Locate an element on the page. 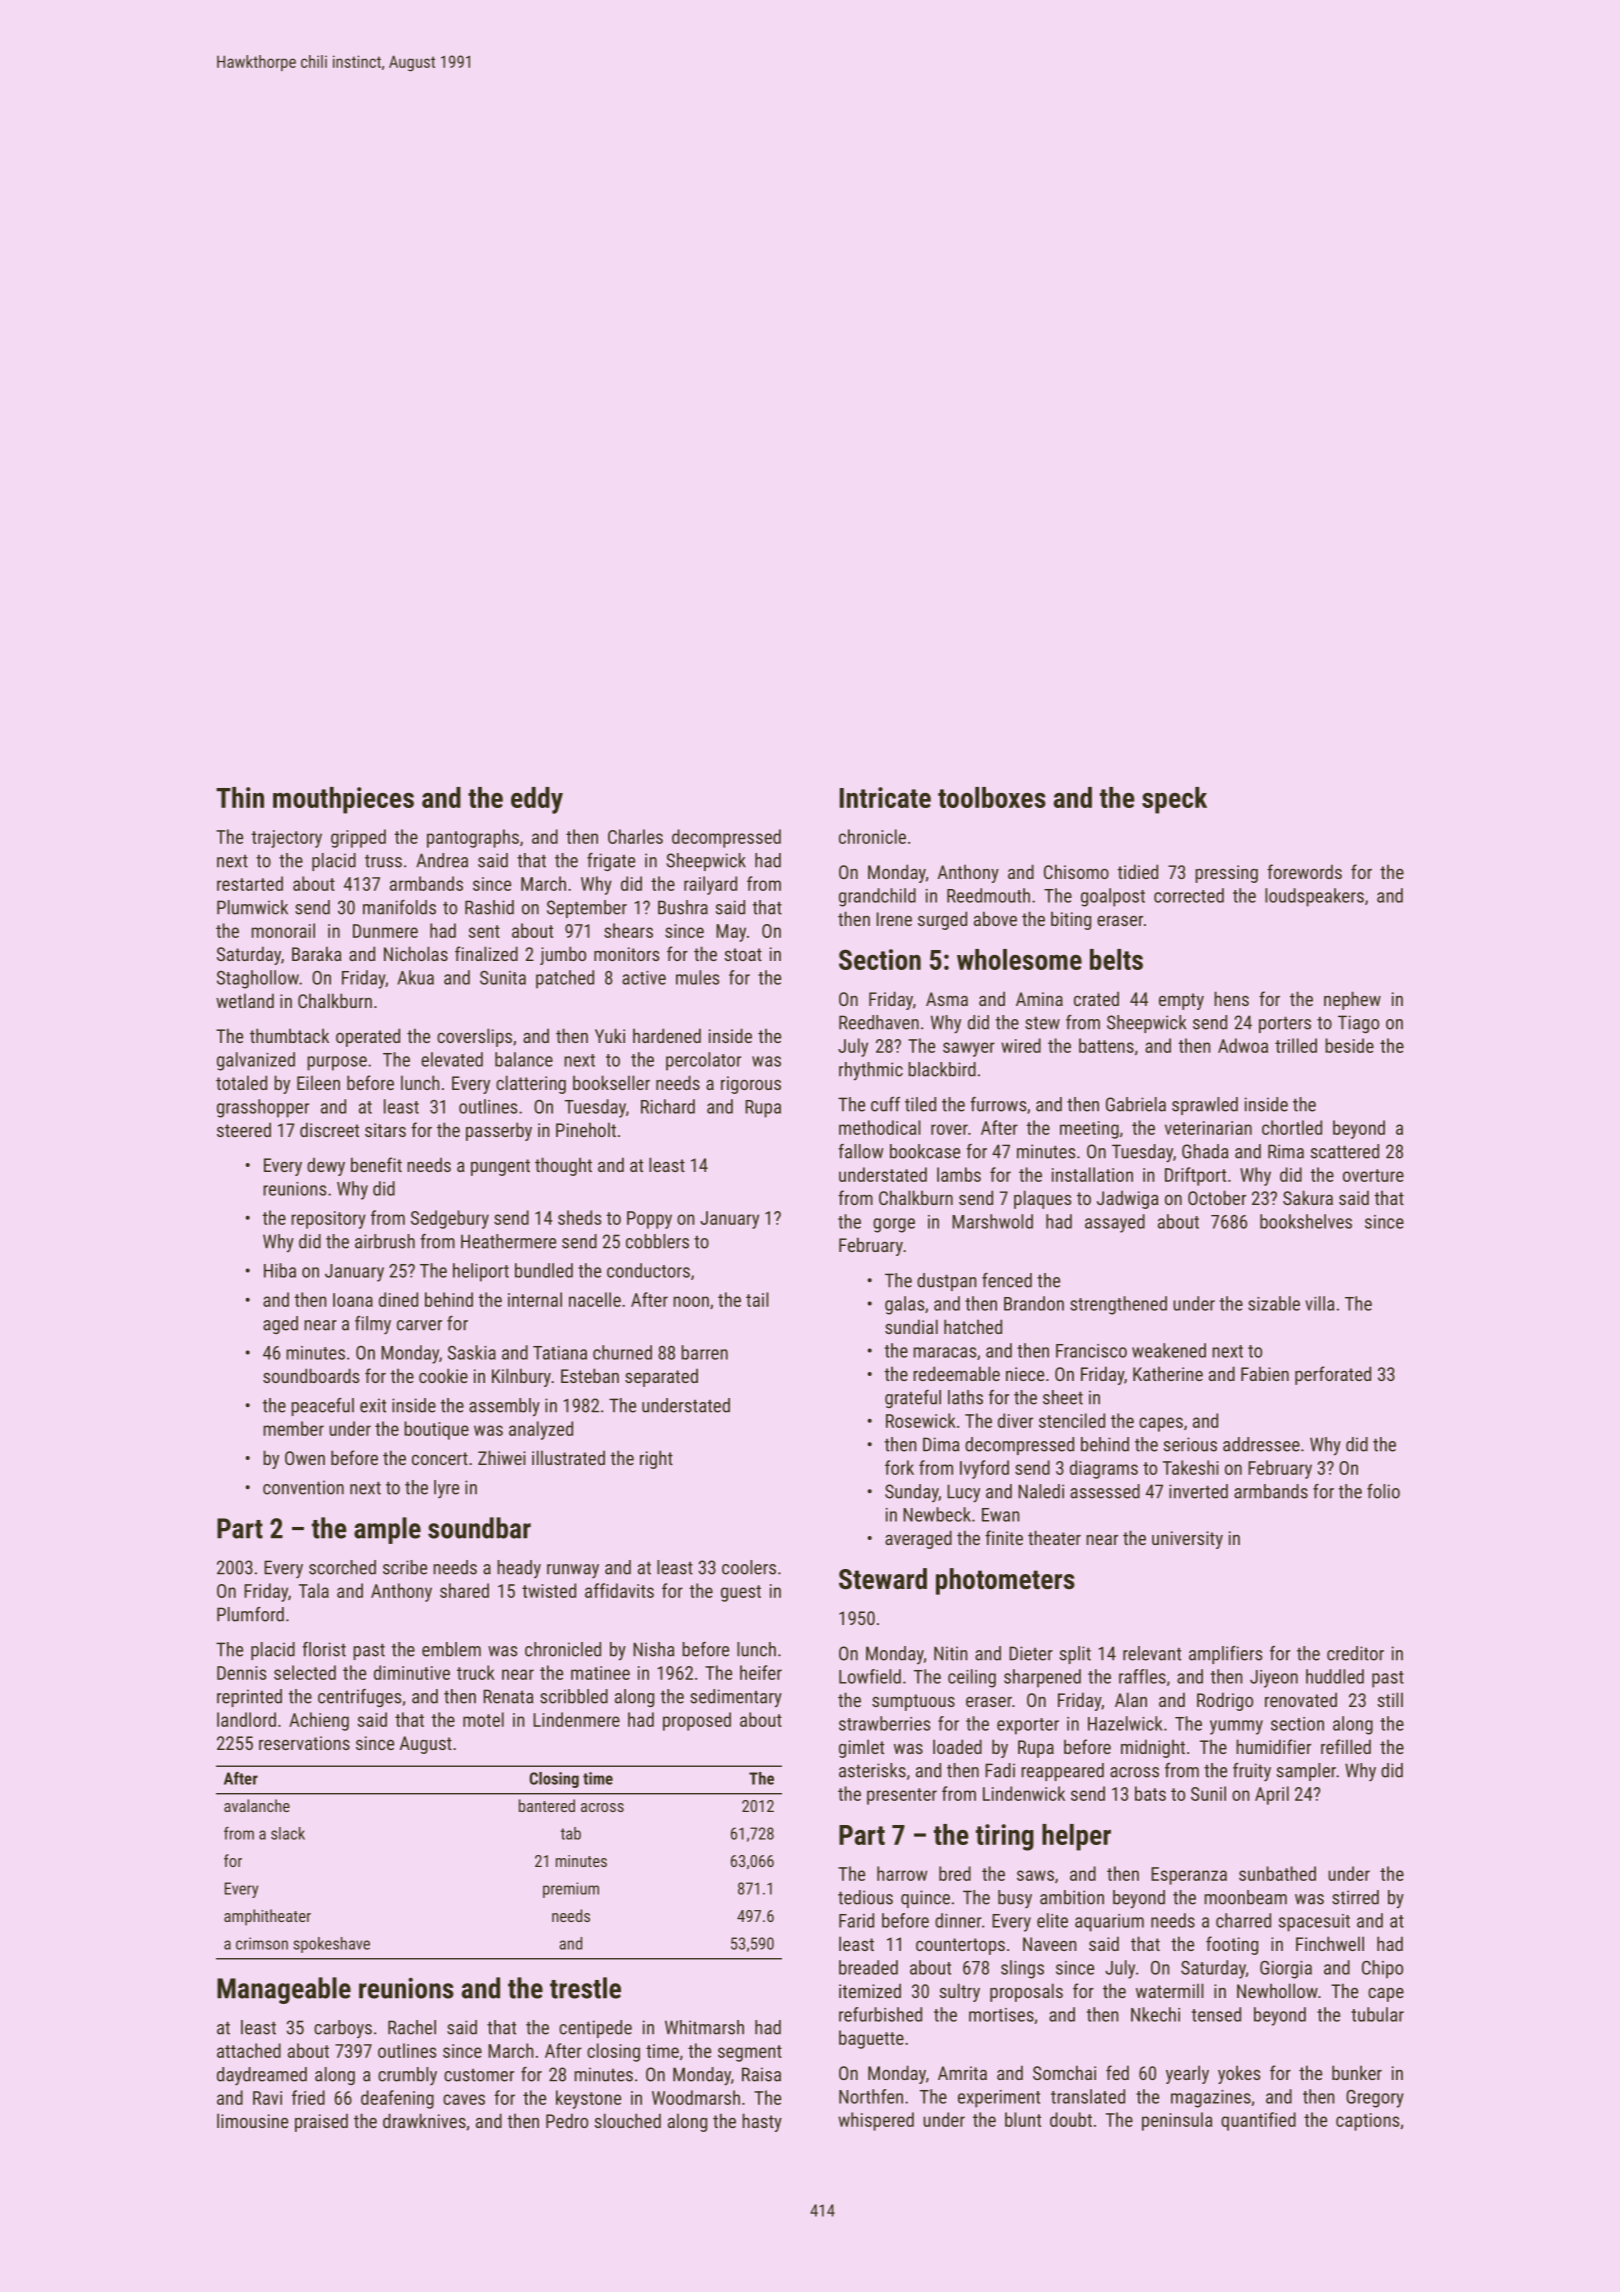 The width and height of the page is (1620, 2292). speck is located at coordinates (1174, 800).
